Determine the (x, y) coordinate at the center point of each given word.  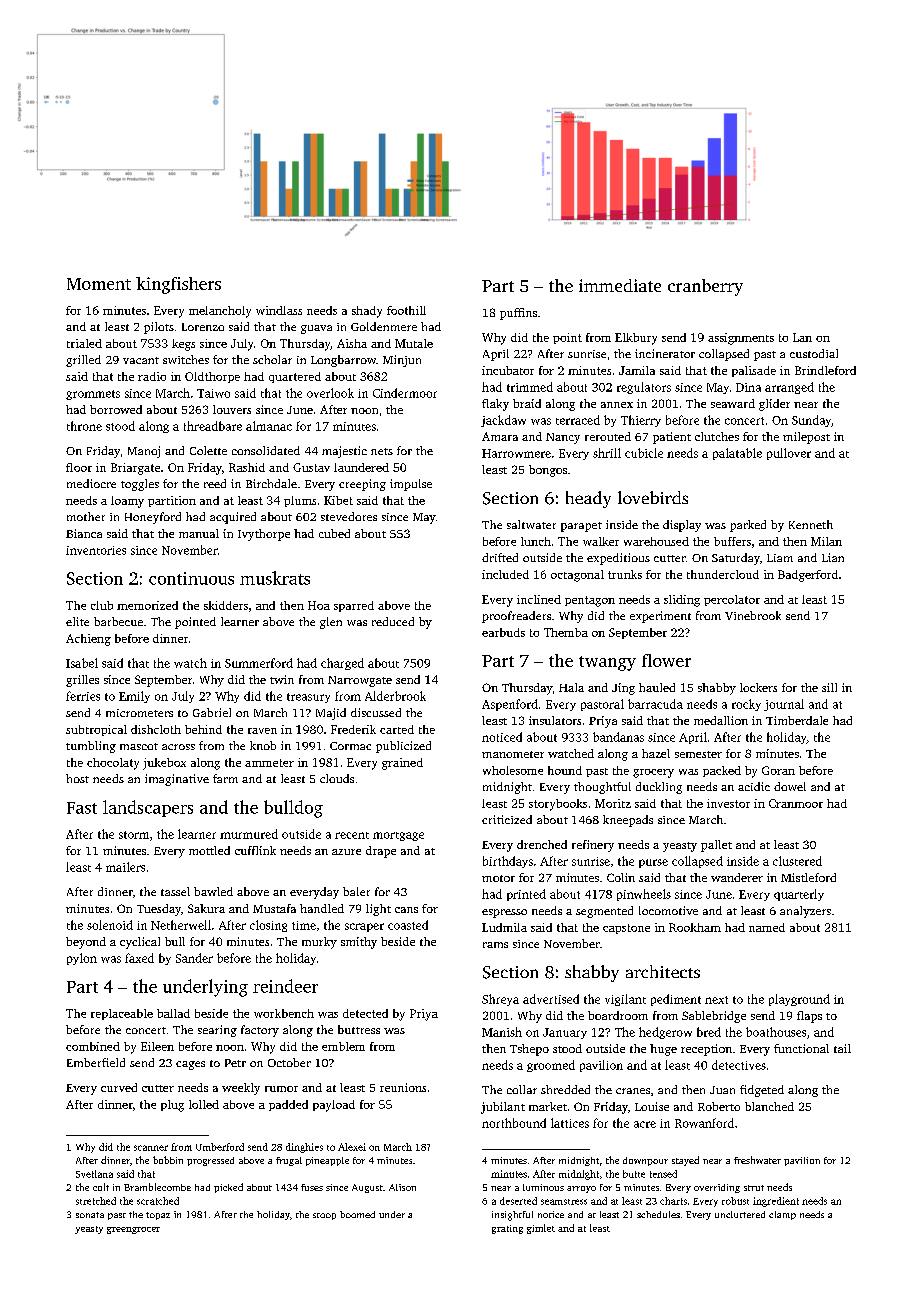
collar (522, 1089)
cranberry (705, 287)
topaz (158, 1216)
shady (367, 312)
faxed (139, 958)
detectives (739, 1065)
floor (79, 467)
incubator (508, 370)
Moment (99, 284)
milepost (806, 438)
